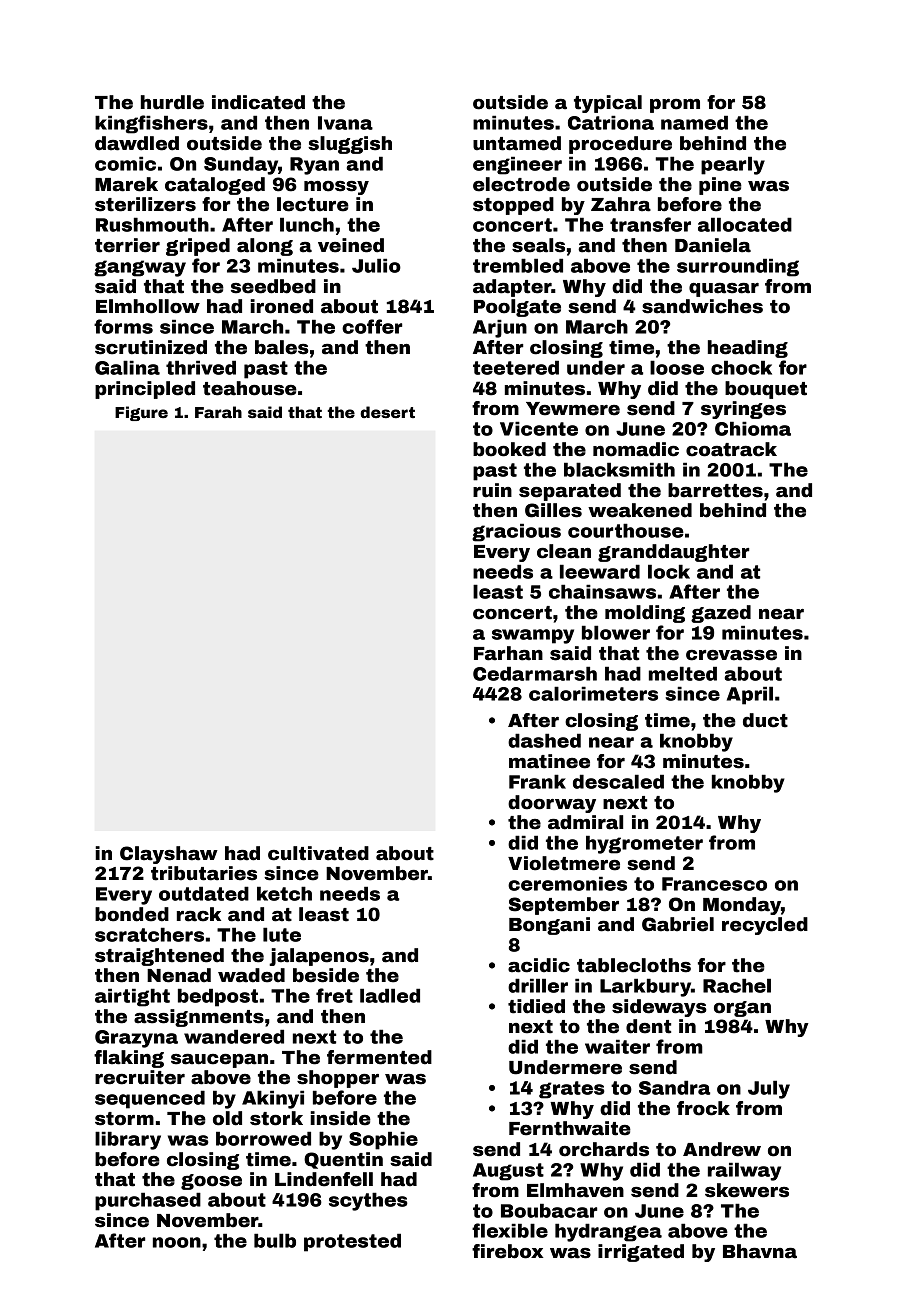  Describe the element at coordinates (620, 145) in the screenshot. I see `procedure` at that location.
